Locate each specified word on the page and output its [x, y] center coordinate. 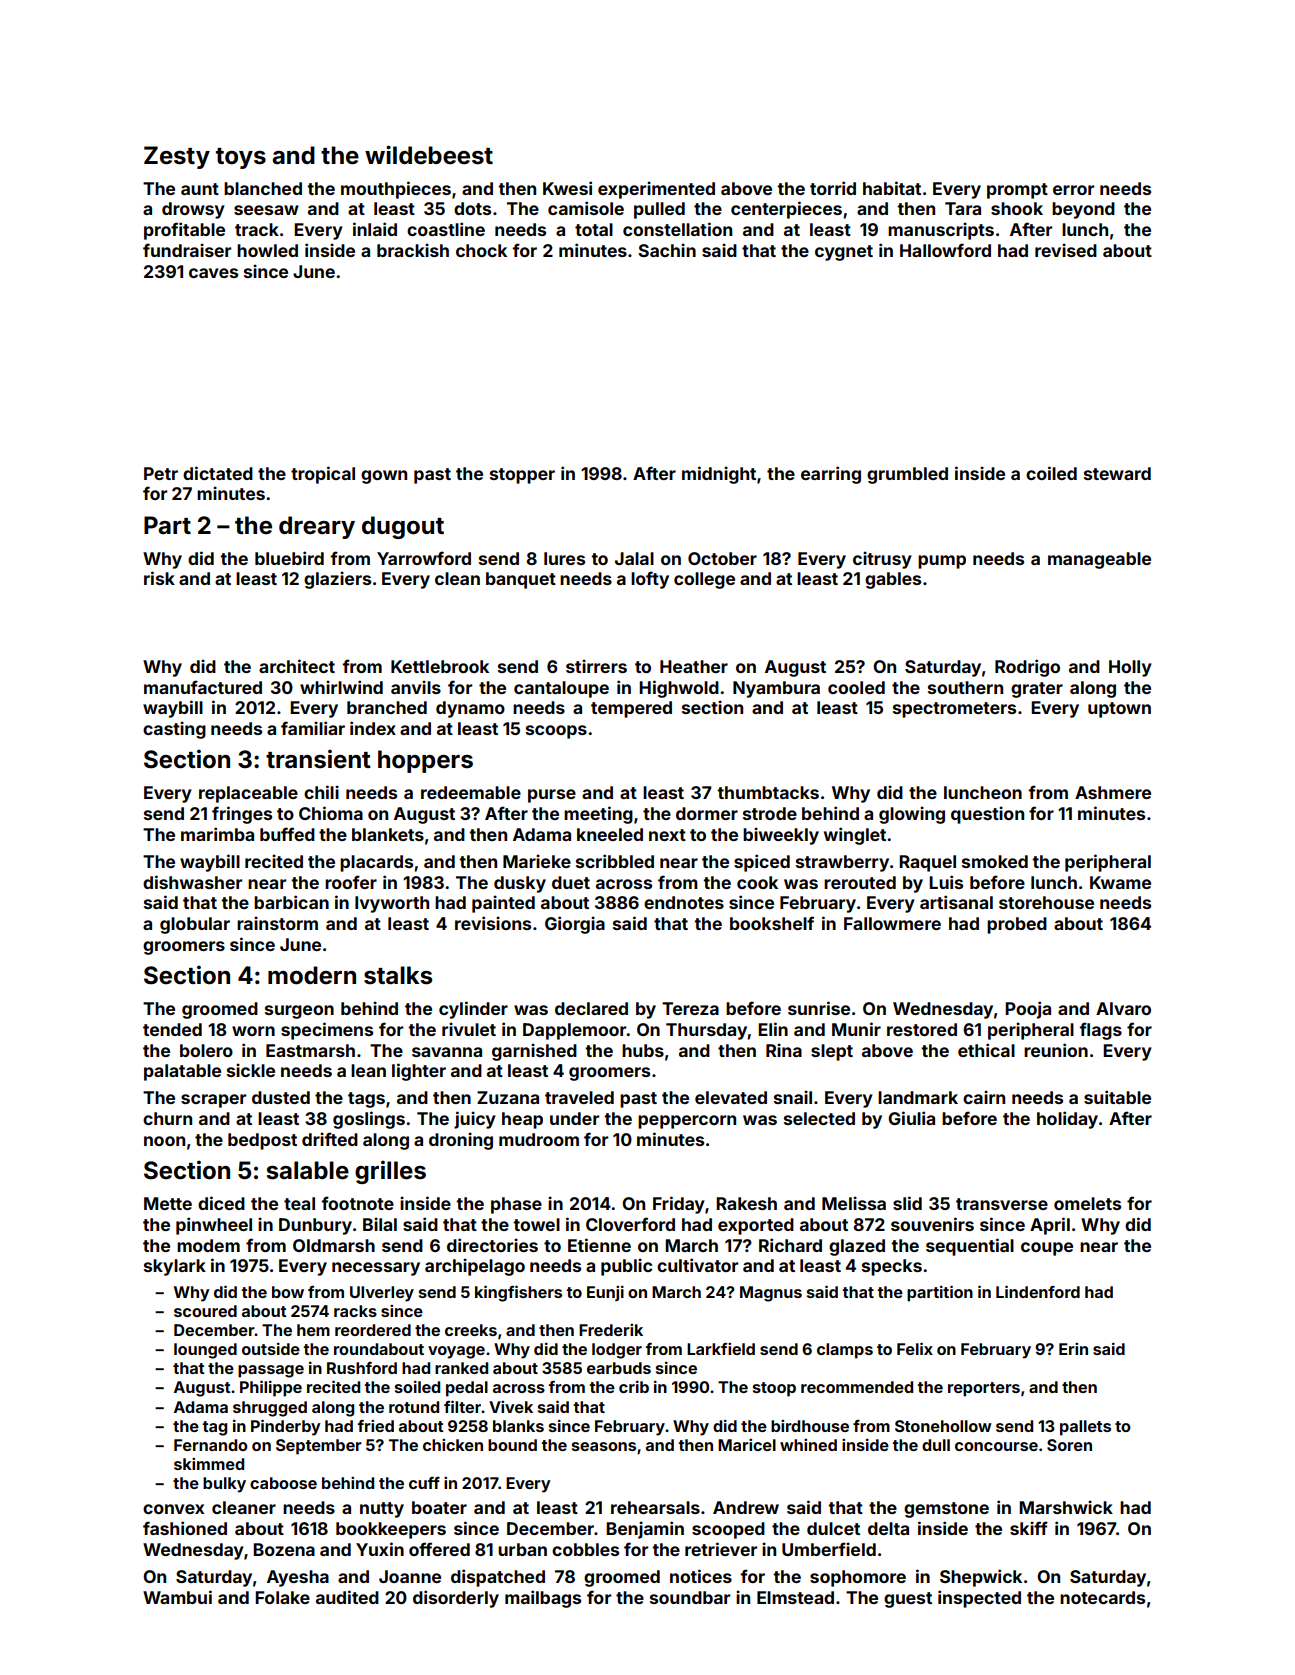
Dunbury [315, 1226]
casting [174, 730]
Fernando [211, 1445]
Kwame [1120, 882]
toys [241, 158]
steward [1117, 473]
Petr [161, 473]
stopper [522, 476]
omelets [1087, 1203]
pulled [659, 210]
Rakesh [746, 1203]
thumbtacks [768, 792]
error [1073, 190]
